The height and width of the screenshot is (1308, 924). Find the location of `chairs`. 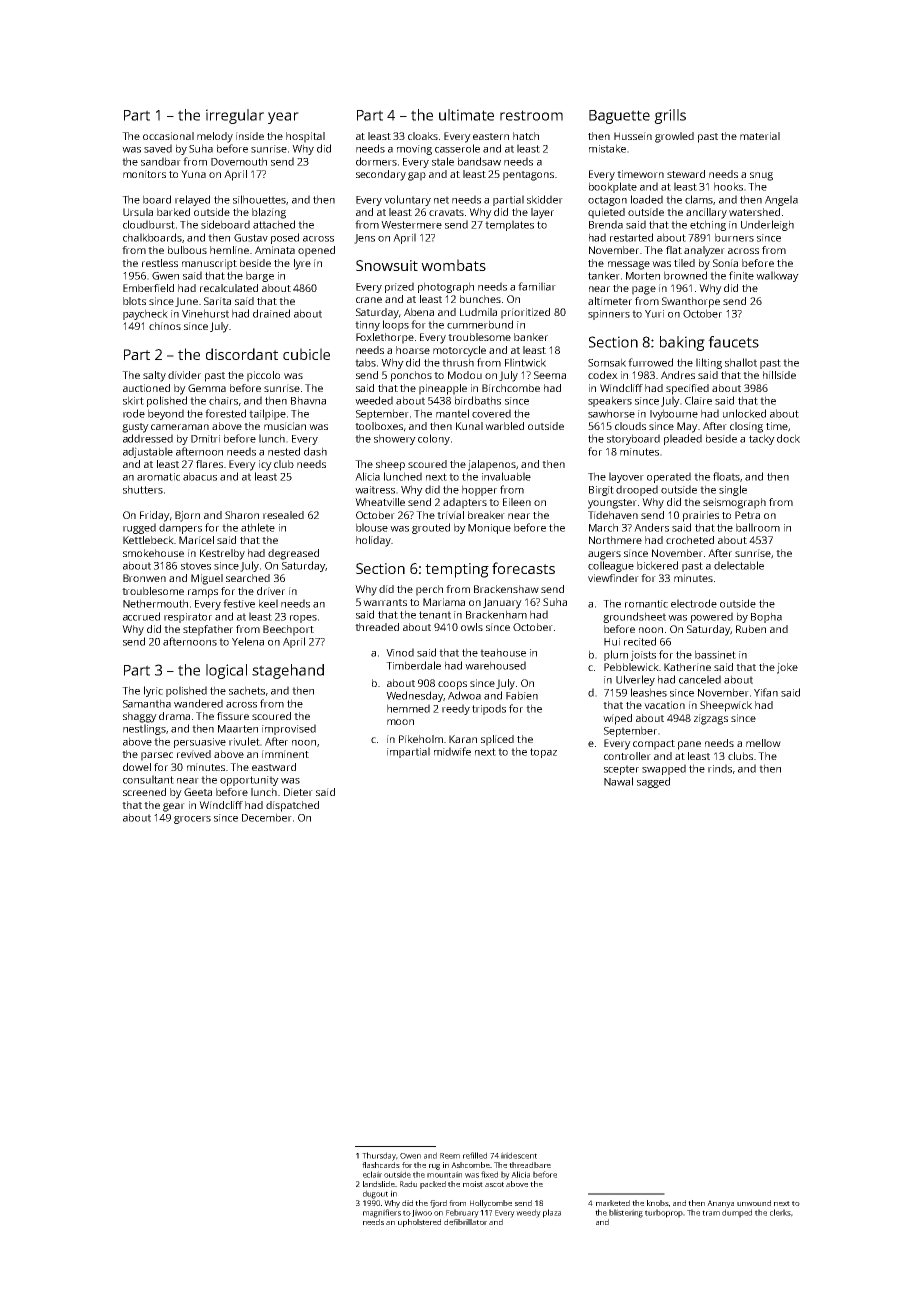

chairs is located at coordinates (223, 400).
